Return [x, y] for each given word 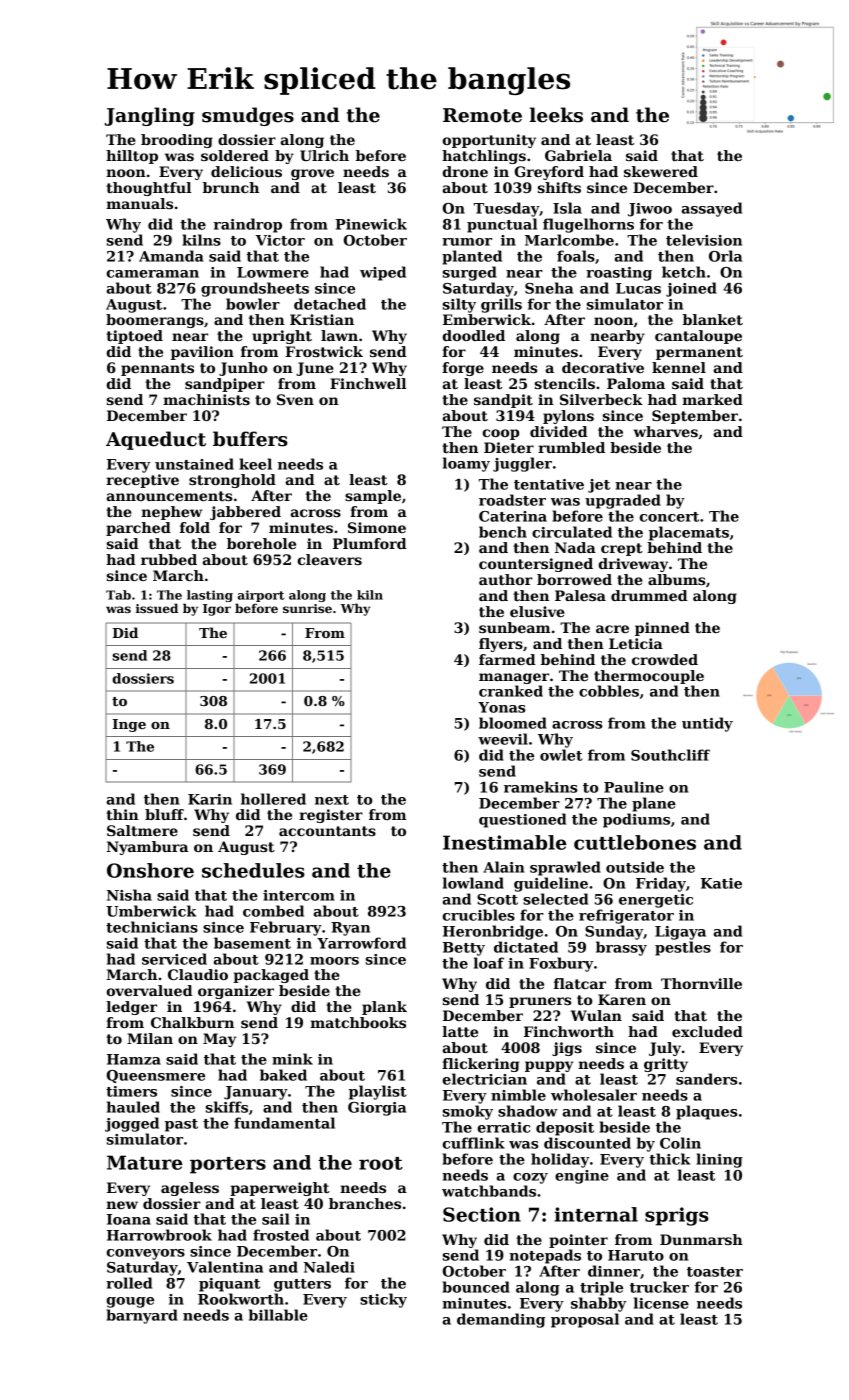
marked [712, 399]
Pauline [634, 787]
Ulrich [324, 155]
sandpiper [225, 385]
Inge [129, 725]
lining [719, 1160]
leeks [556, 115]
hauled [133, 1107]
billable [278, 1315]
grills [501, 305]
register [331, 816]
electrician [485, 1079]
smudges [248, 116]
